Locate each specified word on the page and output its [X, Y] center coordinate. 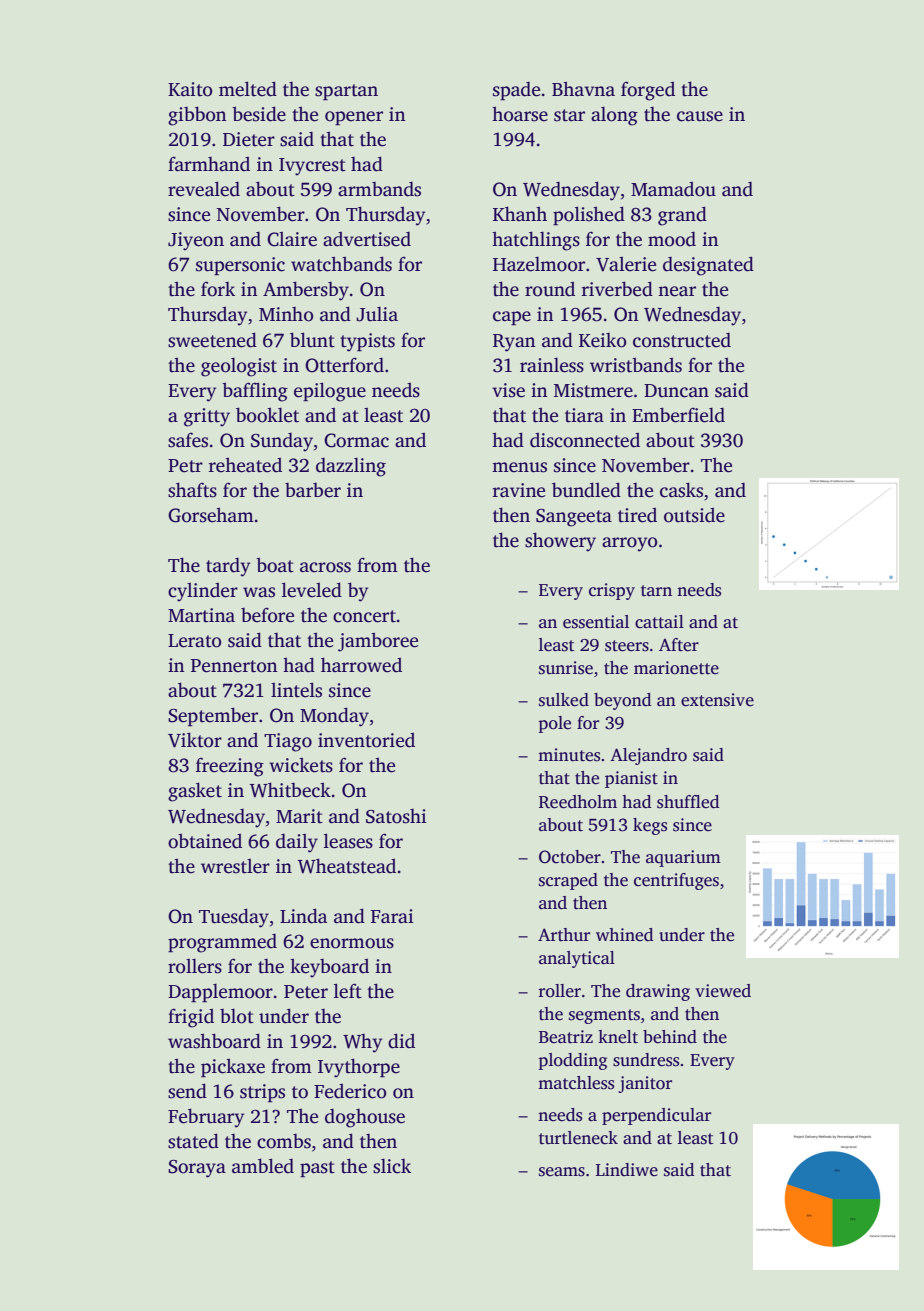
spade [516, 91]
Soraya [197, 1169]
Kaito [190, 89]
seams [562, 1172]
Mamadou [673, 189]
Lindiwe [627, 1170]
